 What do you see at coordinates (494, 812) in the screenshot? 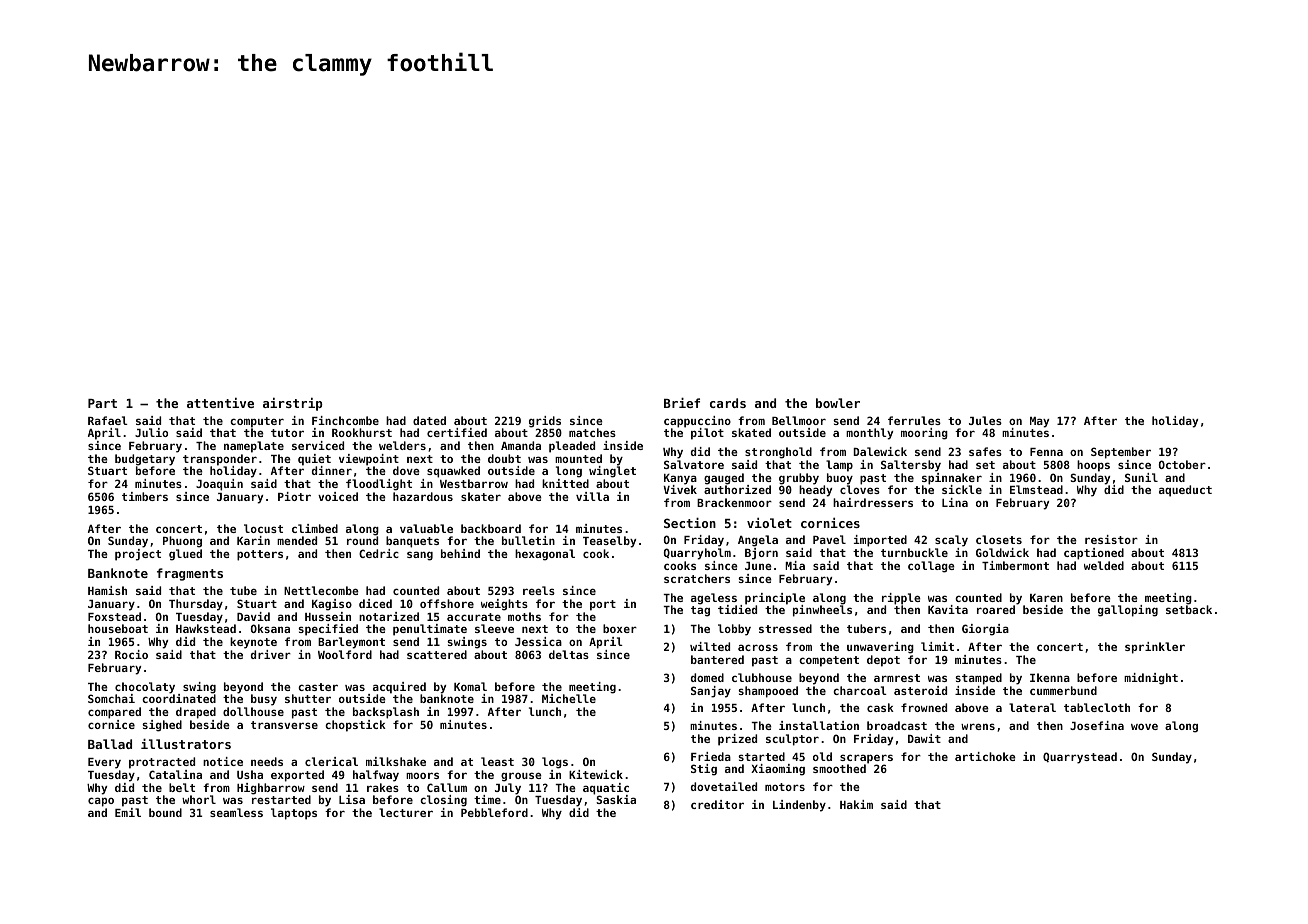
I see `Pebbleford` at bounding box center [494, 812].
